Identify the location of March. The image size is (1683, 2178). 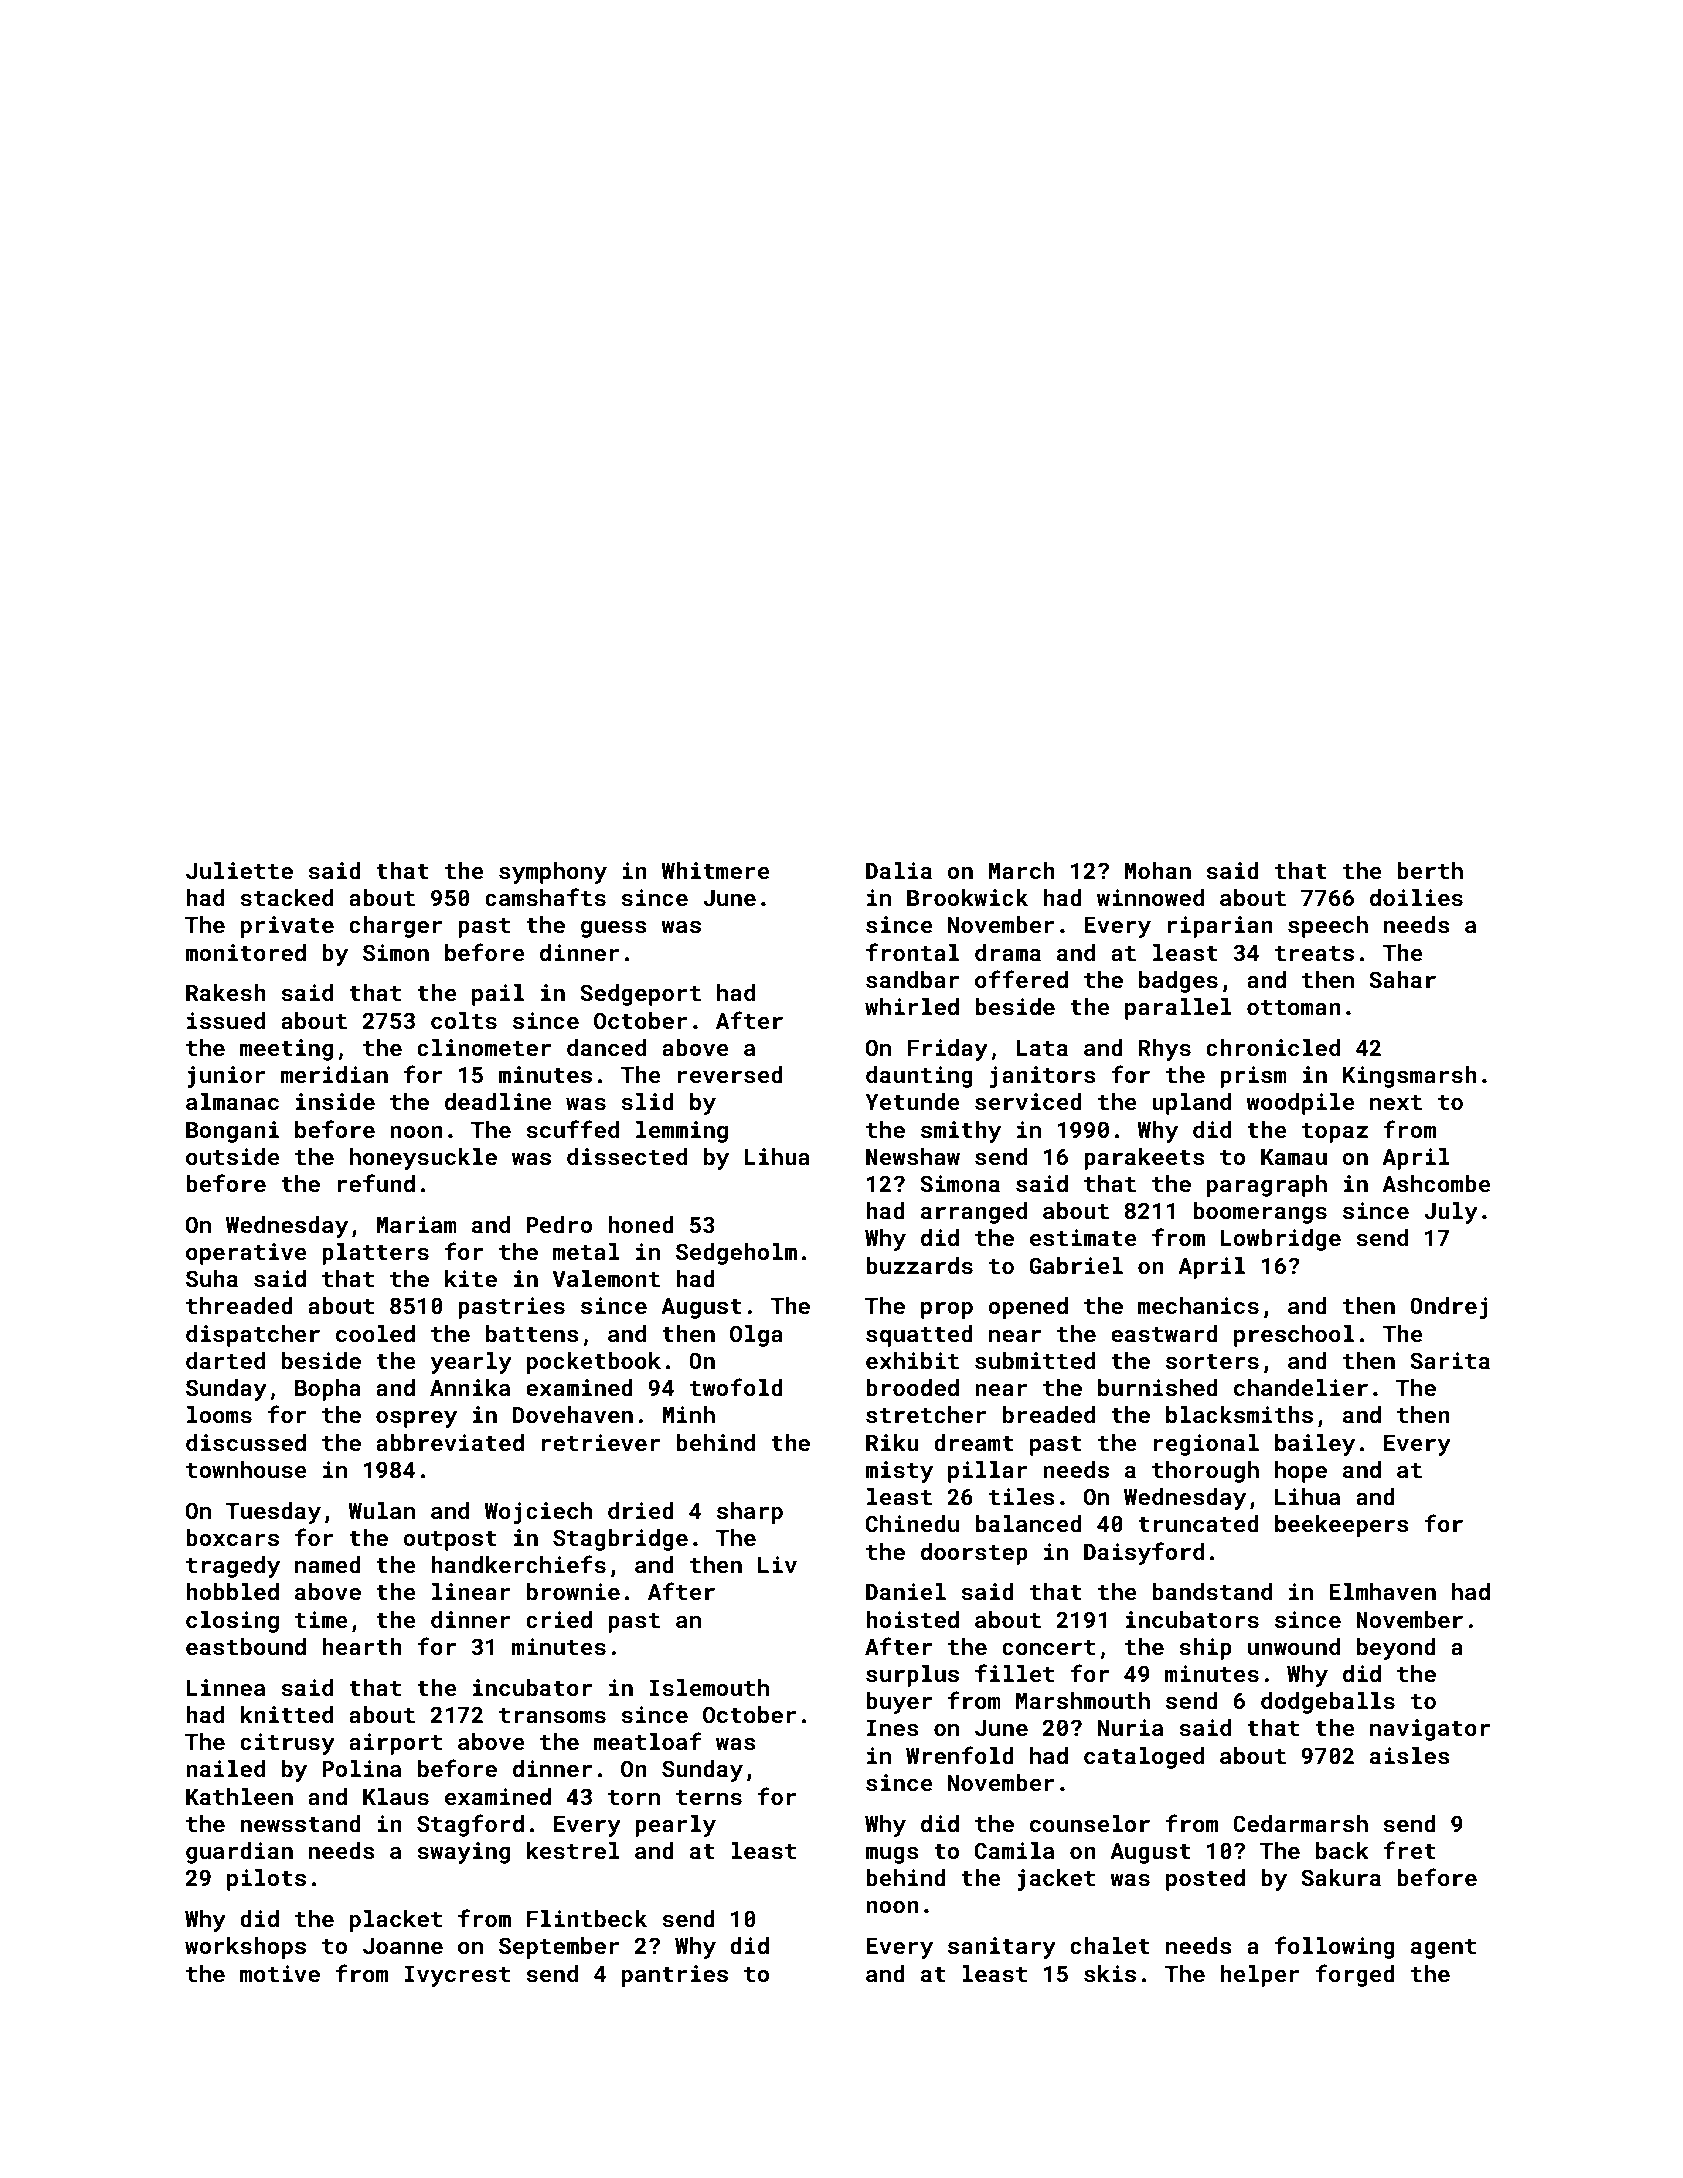
(1022, 870).
